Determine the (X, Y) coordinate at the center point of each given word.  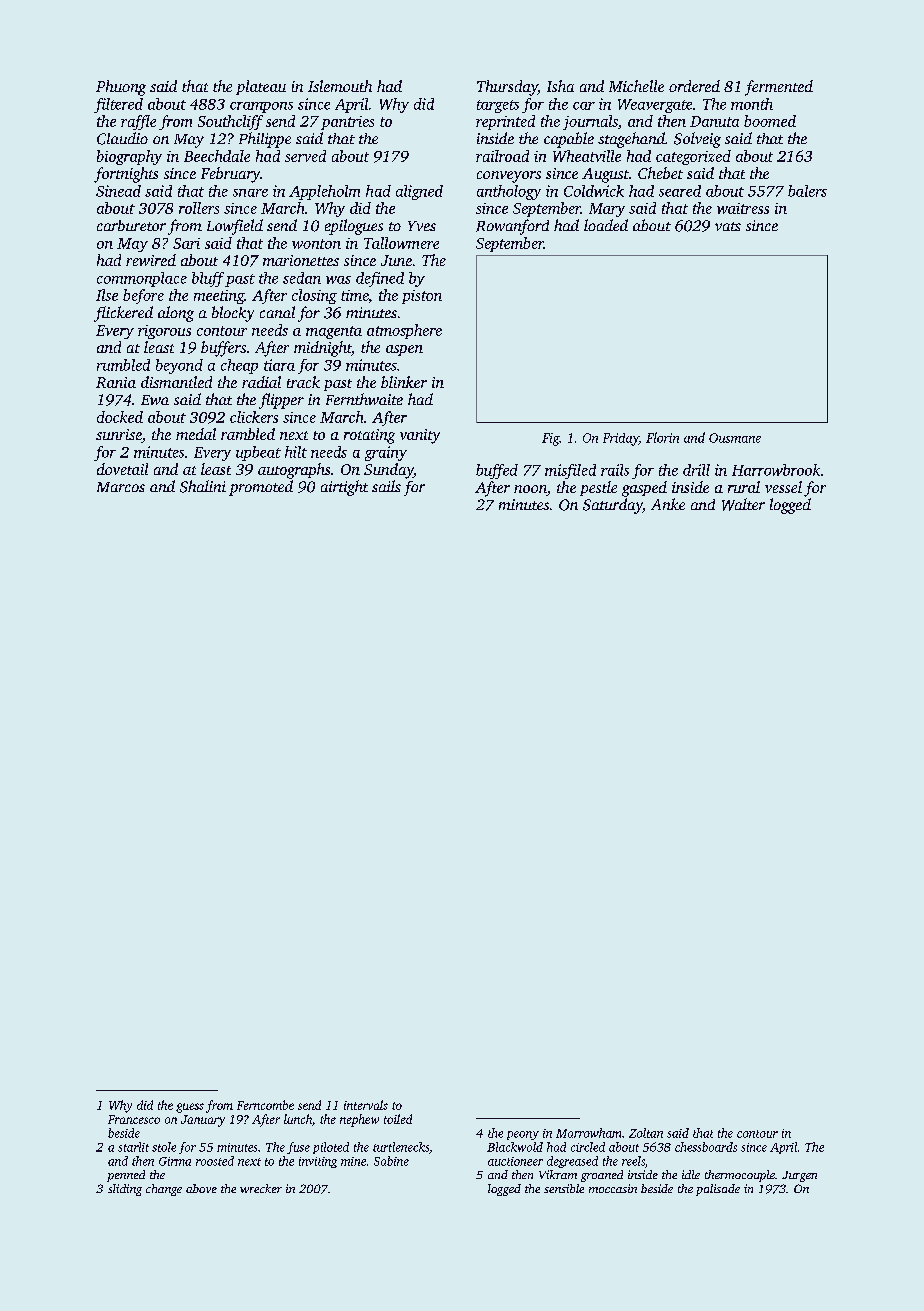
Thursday (507, 88)
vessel (783, 487)
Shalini (203, 486)
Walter (743, 504)
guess (190, 1108)
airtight (344, 488)
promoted (261, 488)
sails (386, 486)
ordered (694, 86)
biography (129, 157)
